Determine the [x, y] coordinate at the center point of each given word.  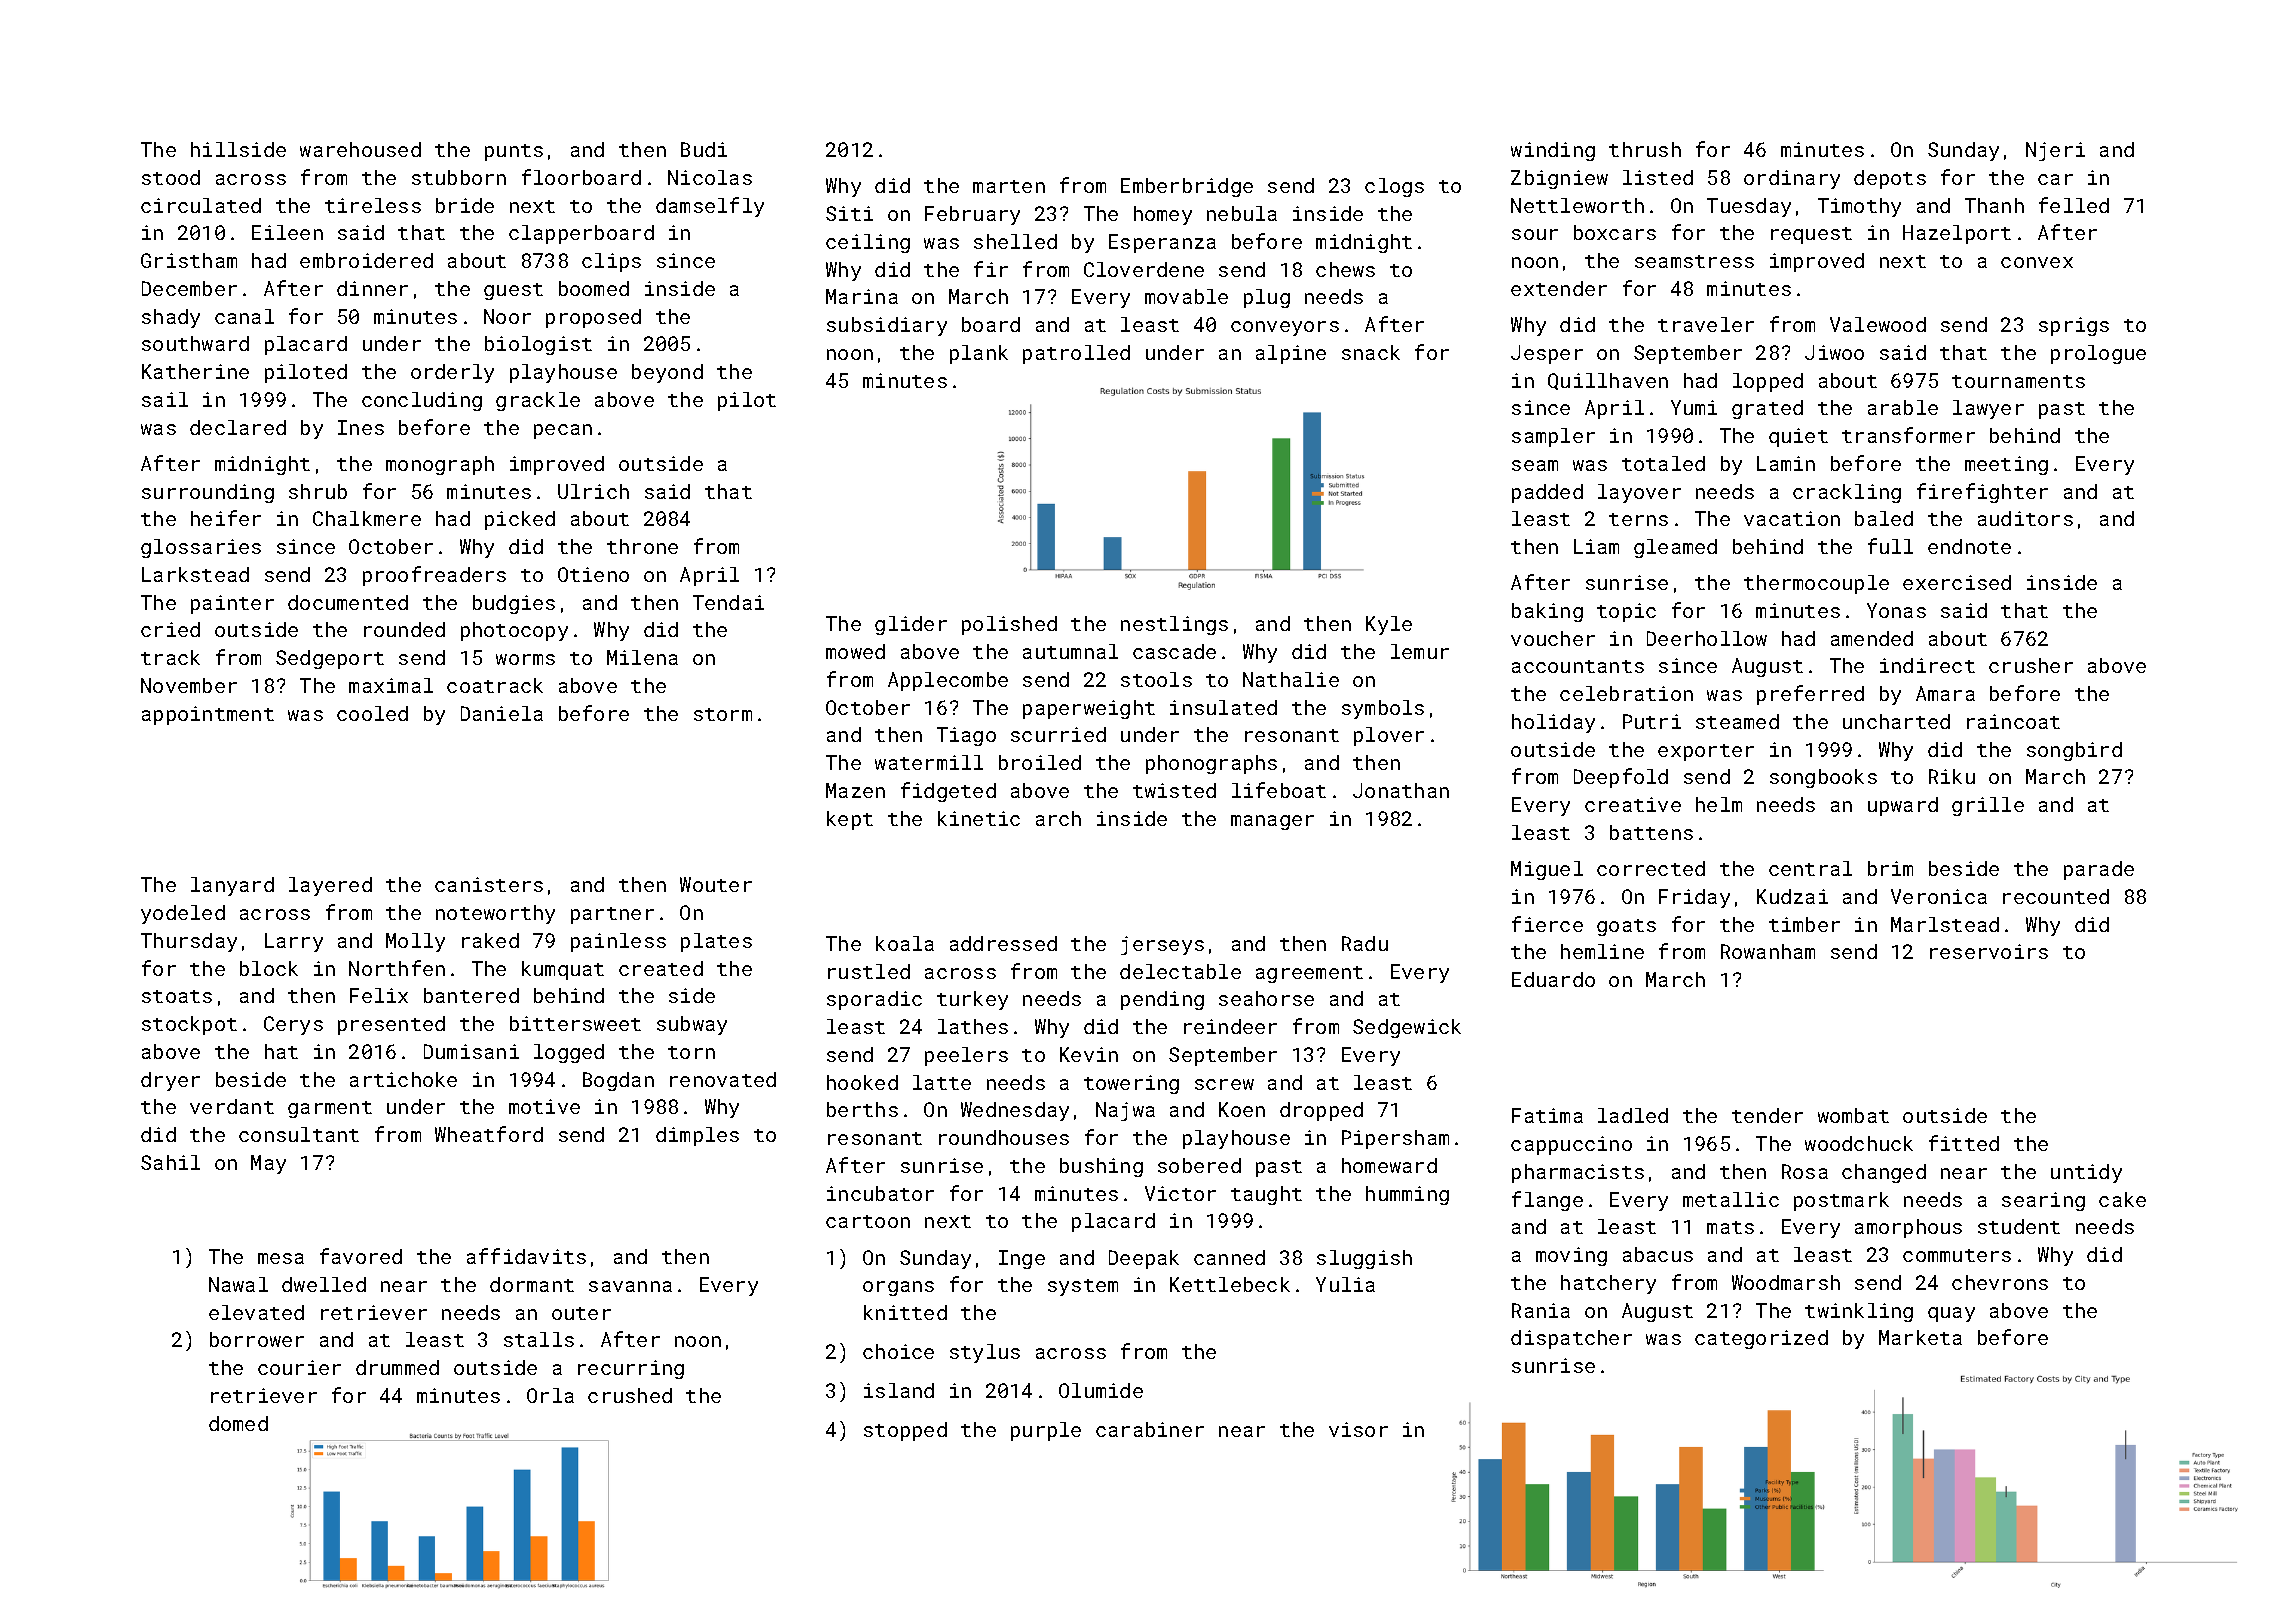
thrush [1645, 149]
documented [348, 602]
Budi [704, 149]
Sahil [170, 1162]
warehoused [360, 149]
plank [979, 354]
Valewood [1878, 324]
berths [862, 1109]
